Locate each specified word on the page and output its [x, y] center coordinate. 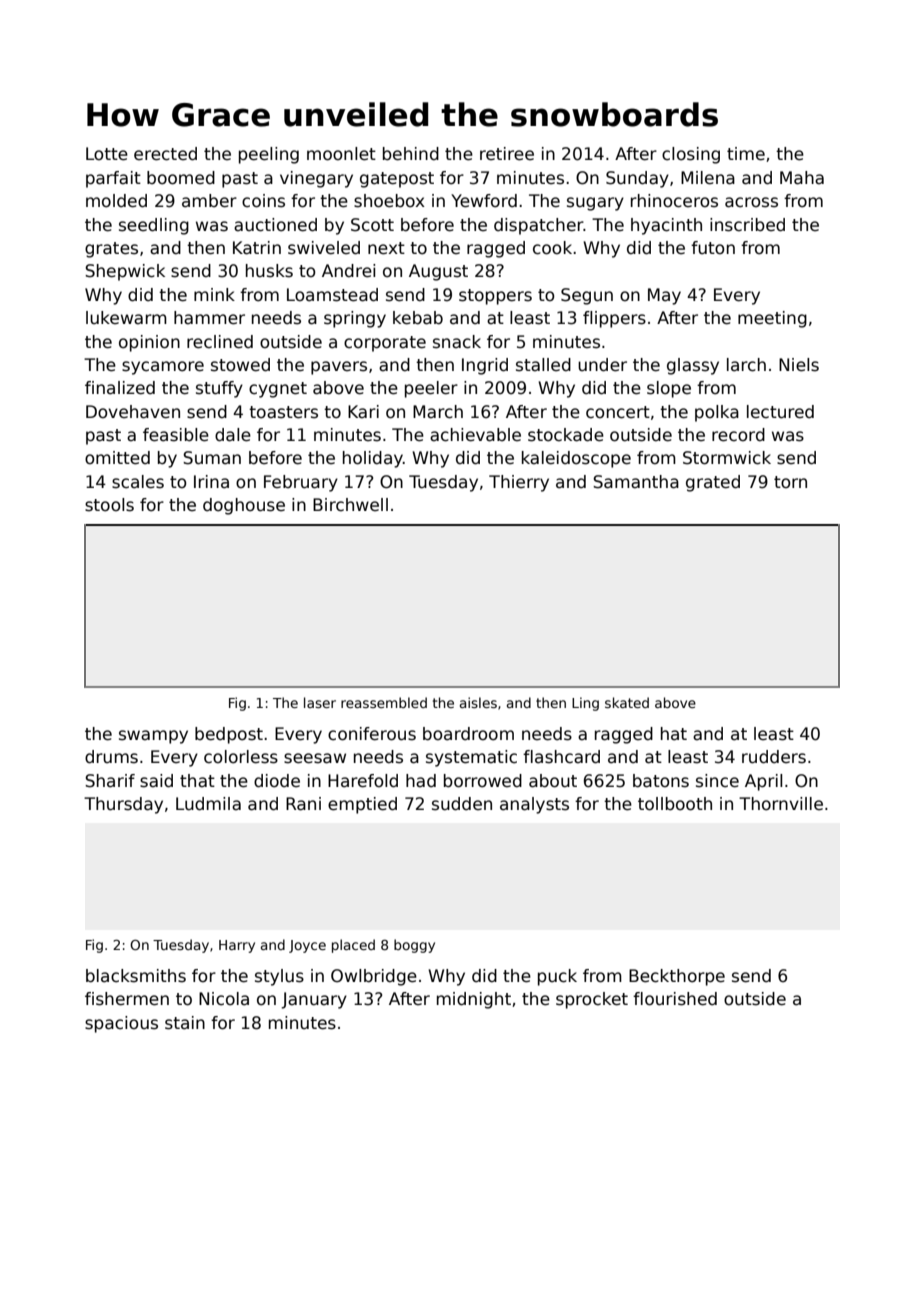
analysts [534, 805]
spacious [121, 1024]
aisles [478, 702]
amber [209, 201]
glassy [693, 366]
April [763, 782]
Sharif [110, 781]
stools [109, 505]
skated [627, 702]
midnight [474, 1000]
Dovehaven [133, 412]
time [746, 154]
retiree [507, 154]
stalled [543, 365]
